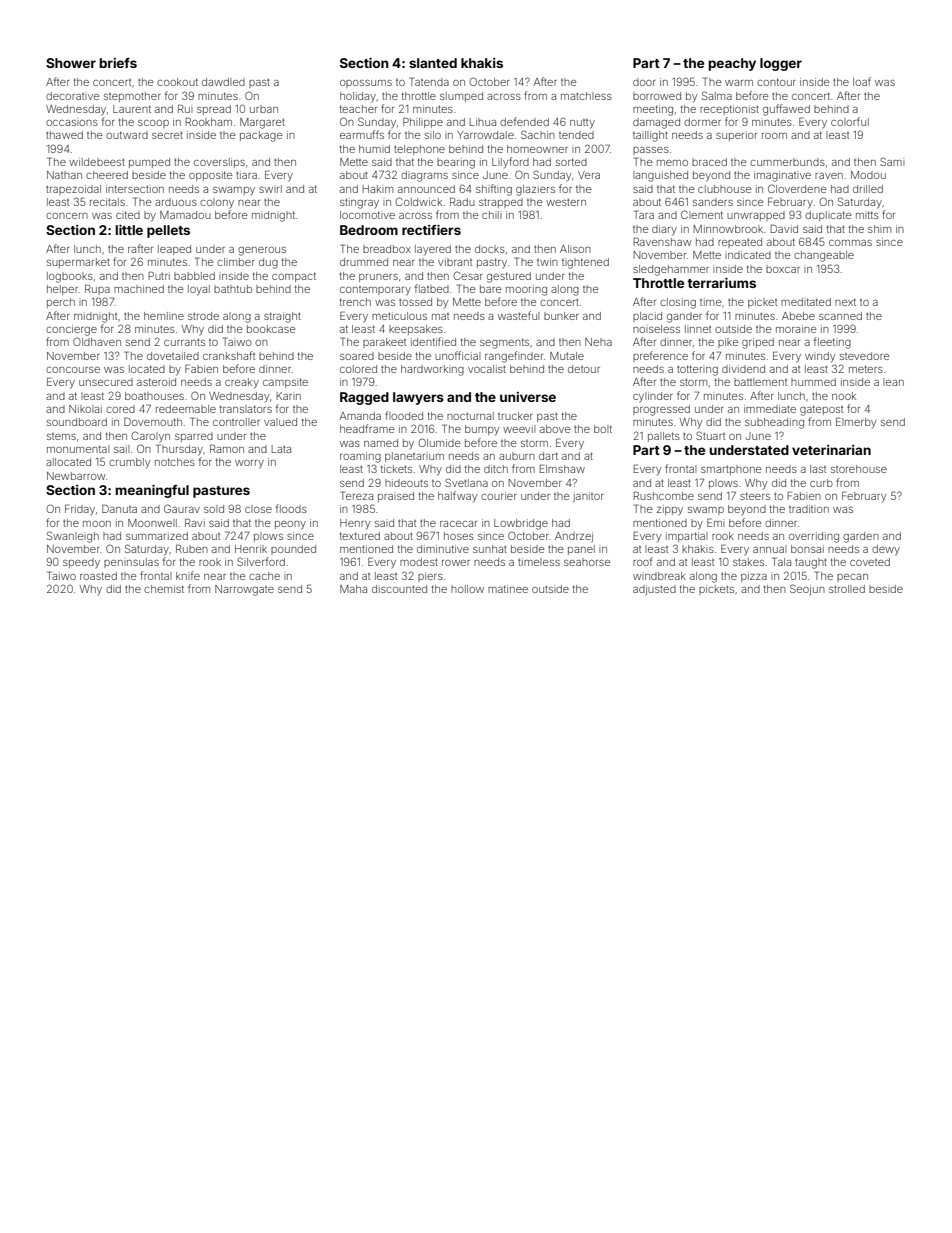 The height and width of the image is (1233, 952). I want to click on logbooks, so click(70, 277).
